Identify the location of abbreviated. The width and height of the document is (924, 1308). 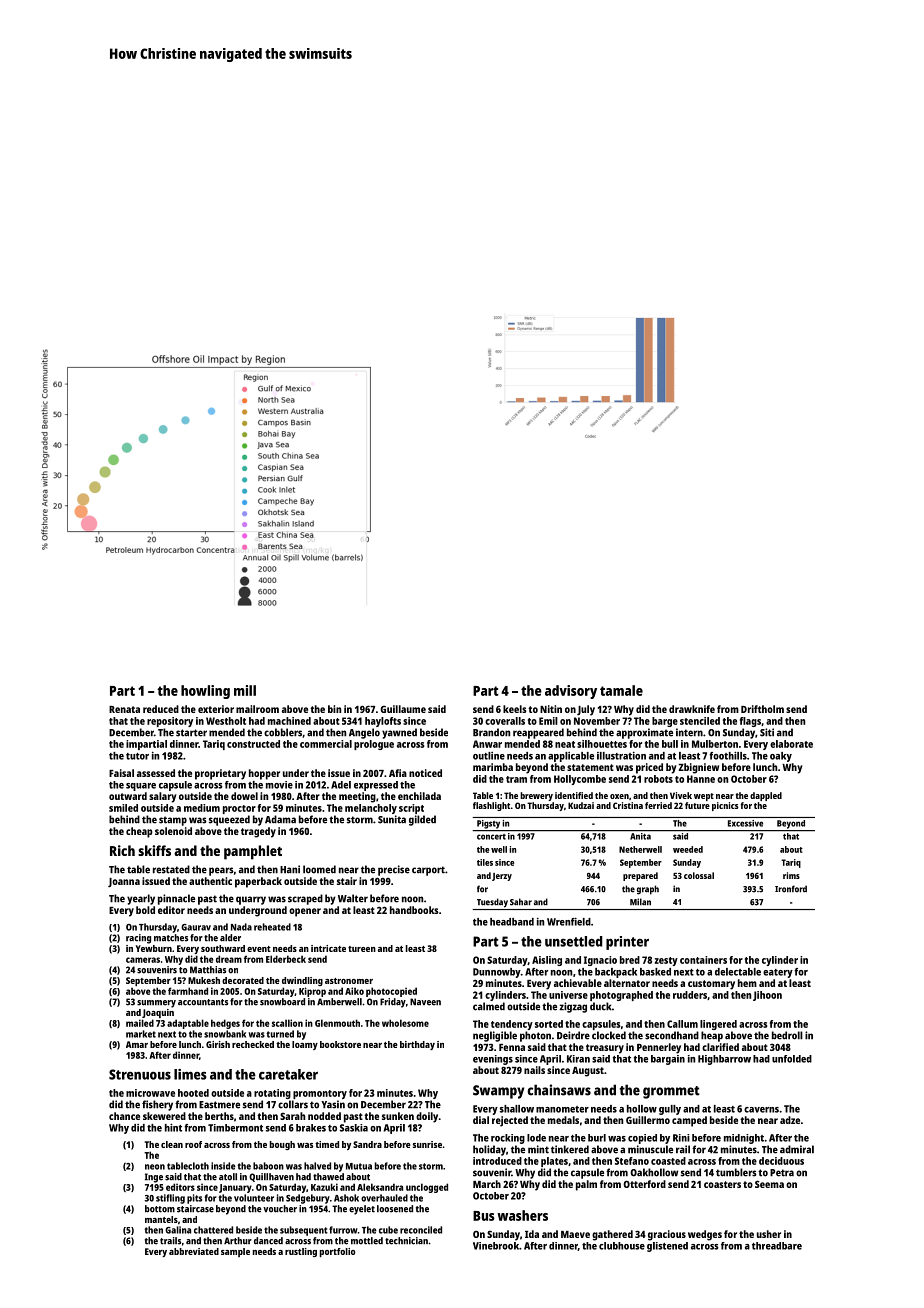
(194, 1251).
